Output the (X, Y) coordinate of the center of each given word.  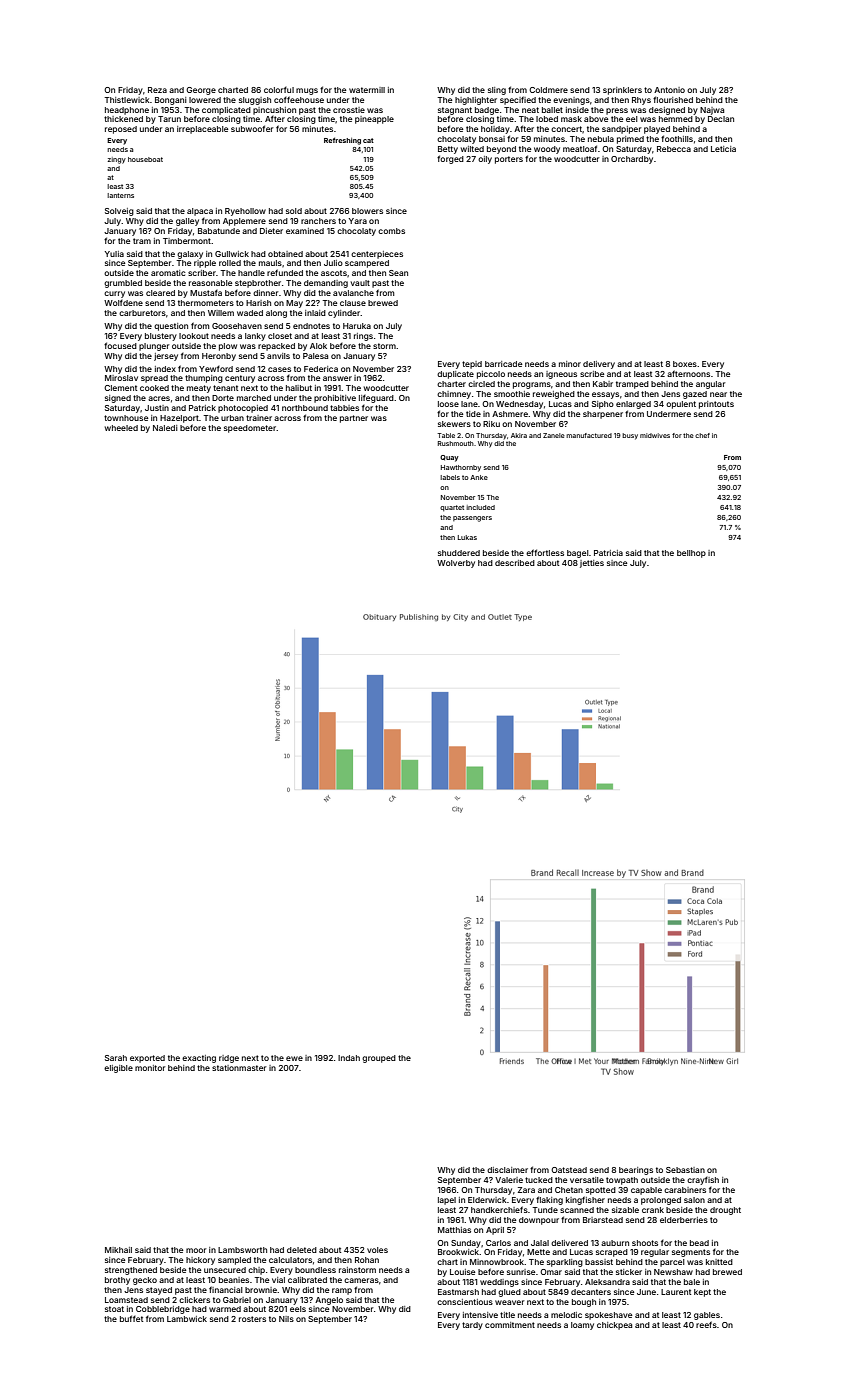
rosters (252, 1319)
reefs (706, 1324)
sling (497, 91)
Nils (286, 1319)
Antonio (669, 90)
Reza (157, 90)
